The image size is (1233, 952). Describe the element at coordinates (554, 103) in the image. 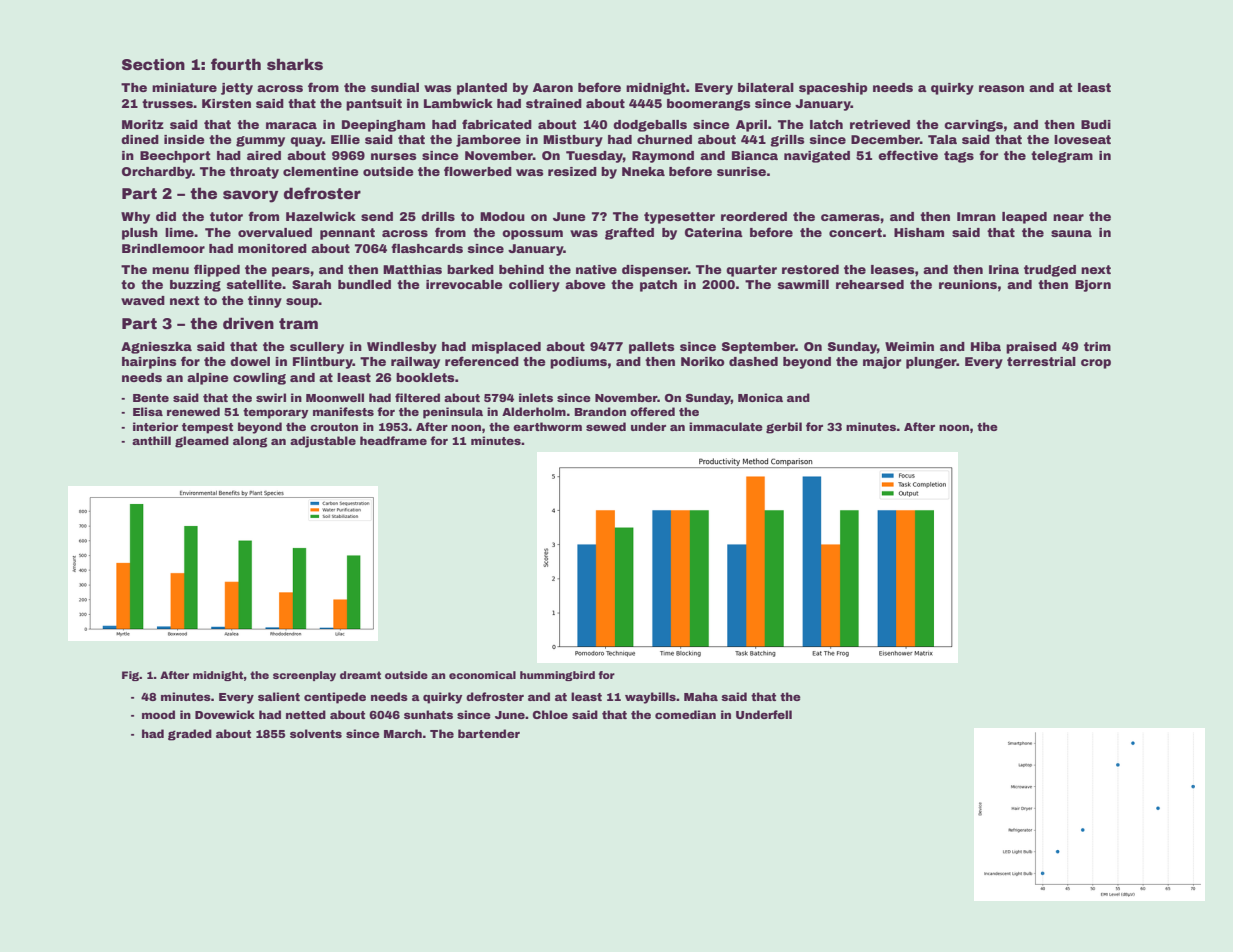

I see `strained` at that location.
